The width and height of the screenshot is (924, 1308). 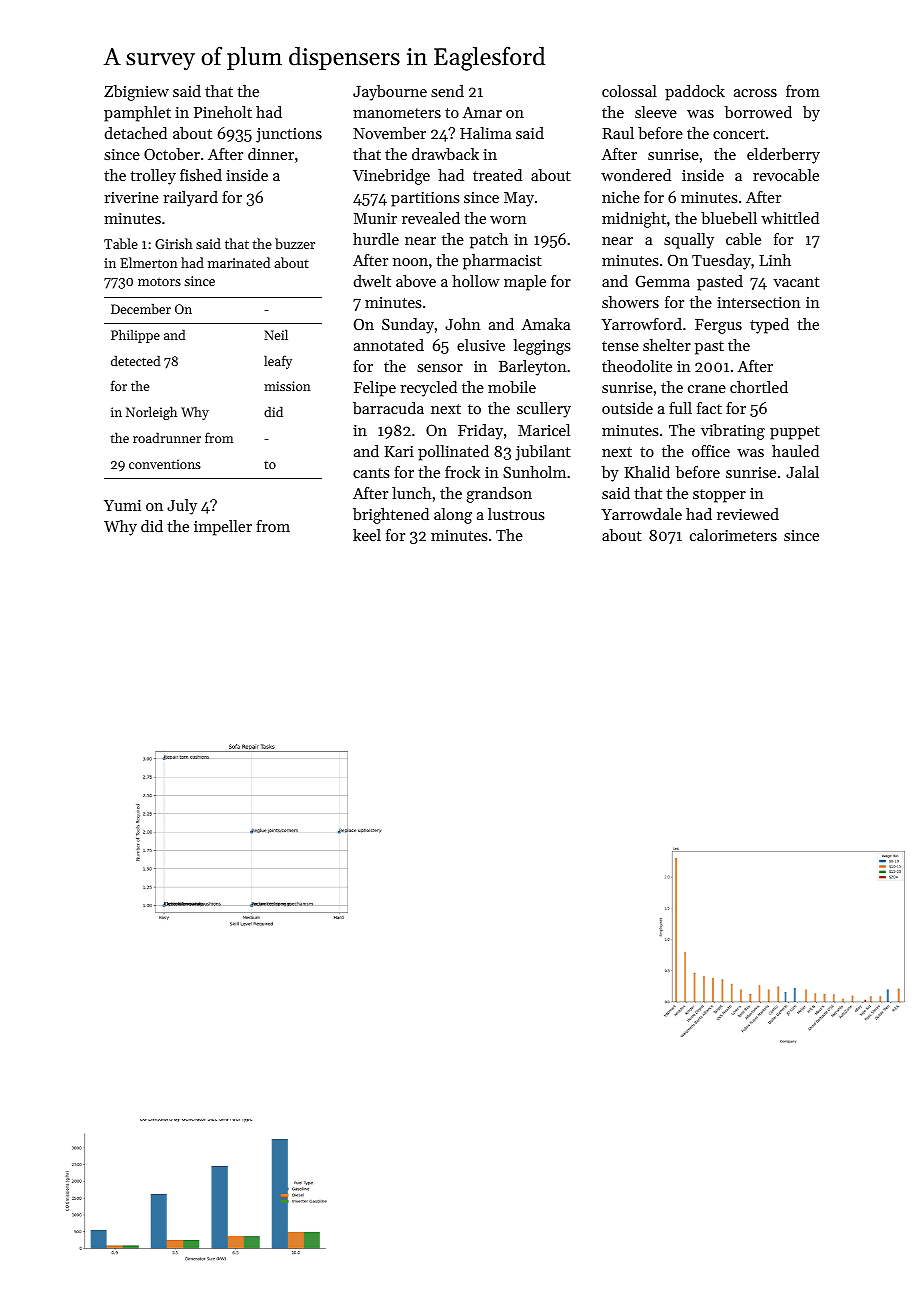 I want to click on Amaka, so click(x=546, y=324).
